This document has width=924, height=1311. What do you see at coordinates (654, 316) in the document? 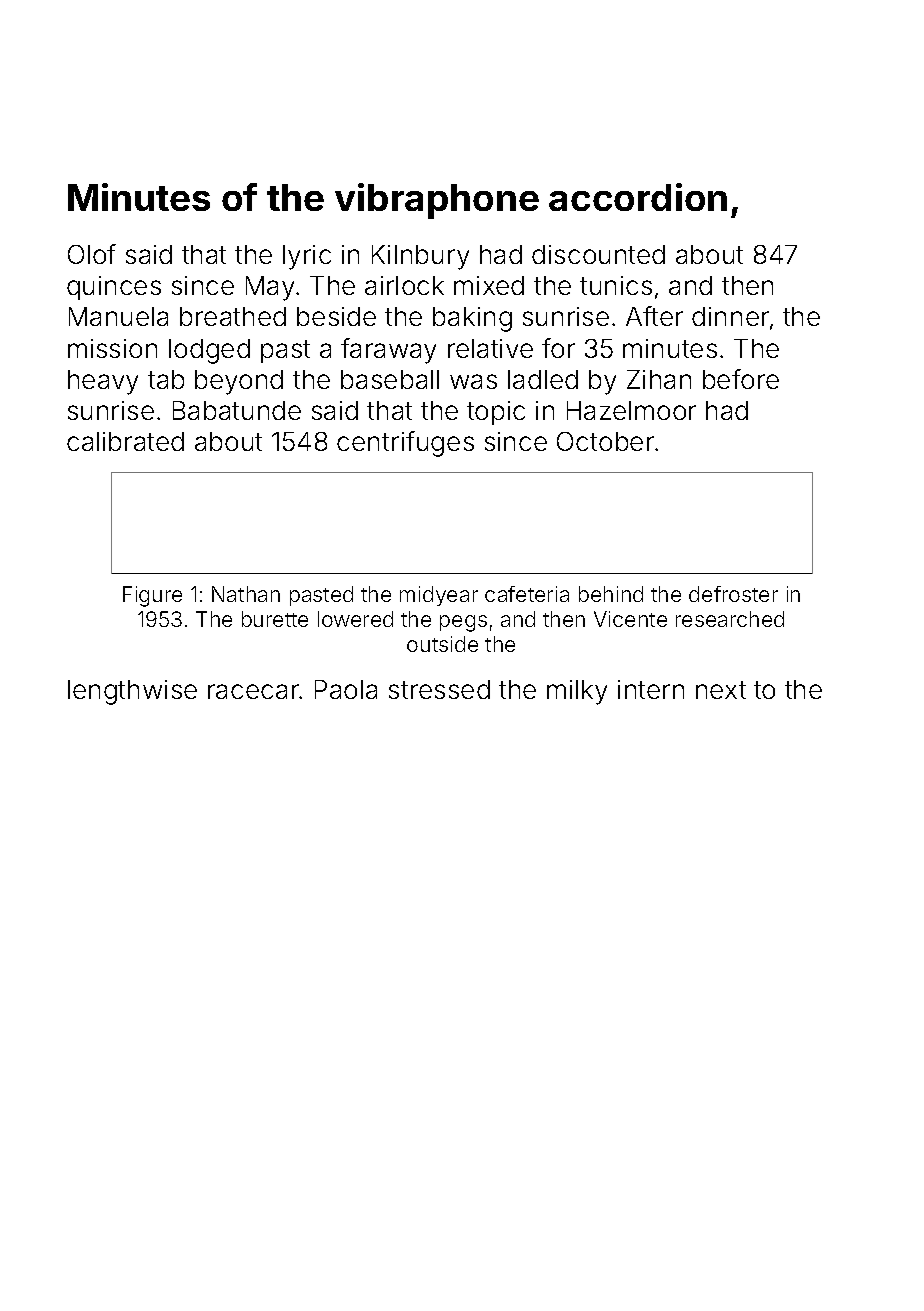
I see `After` at bounding box center [654, 316].
